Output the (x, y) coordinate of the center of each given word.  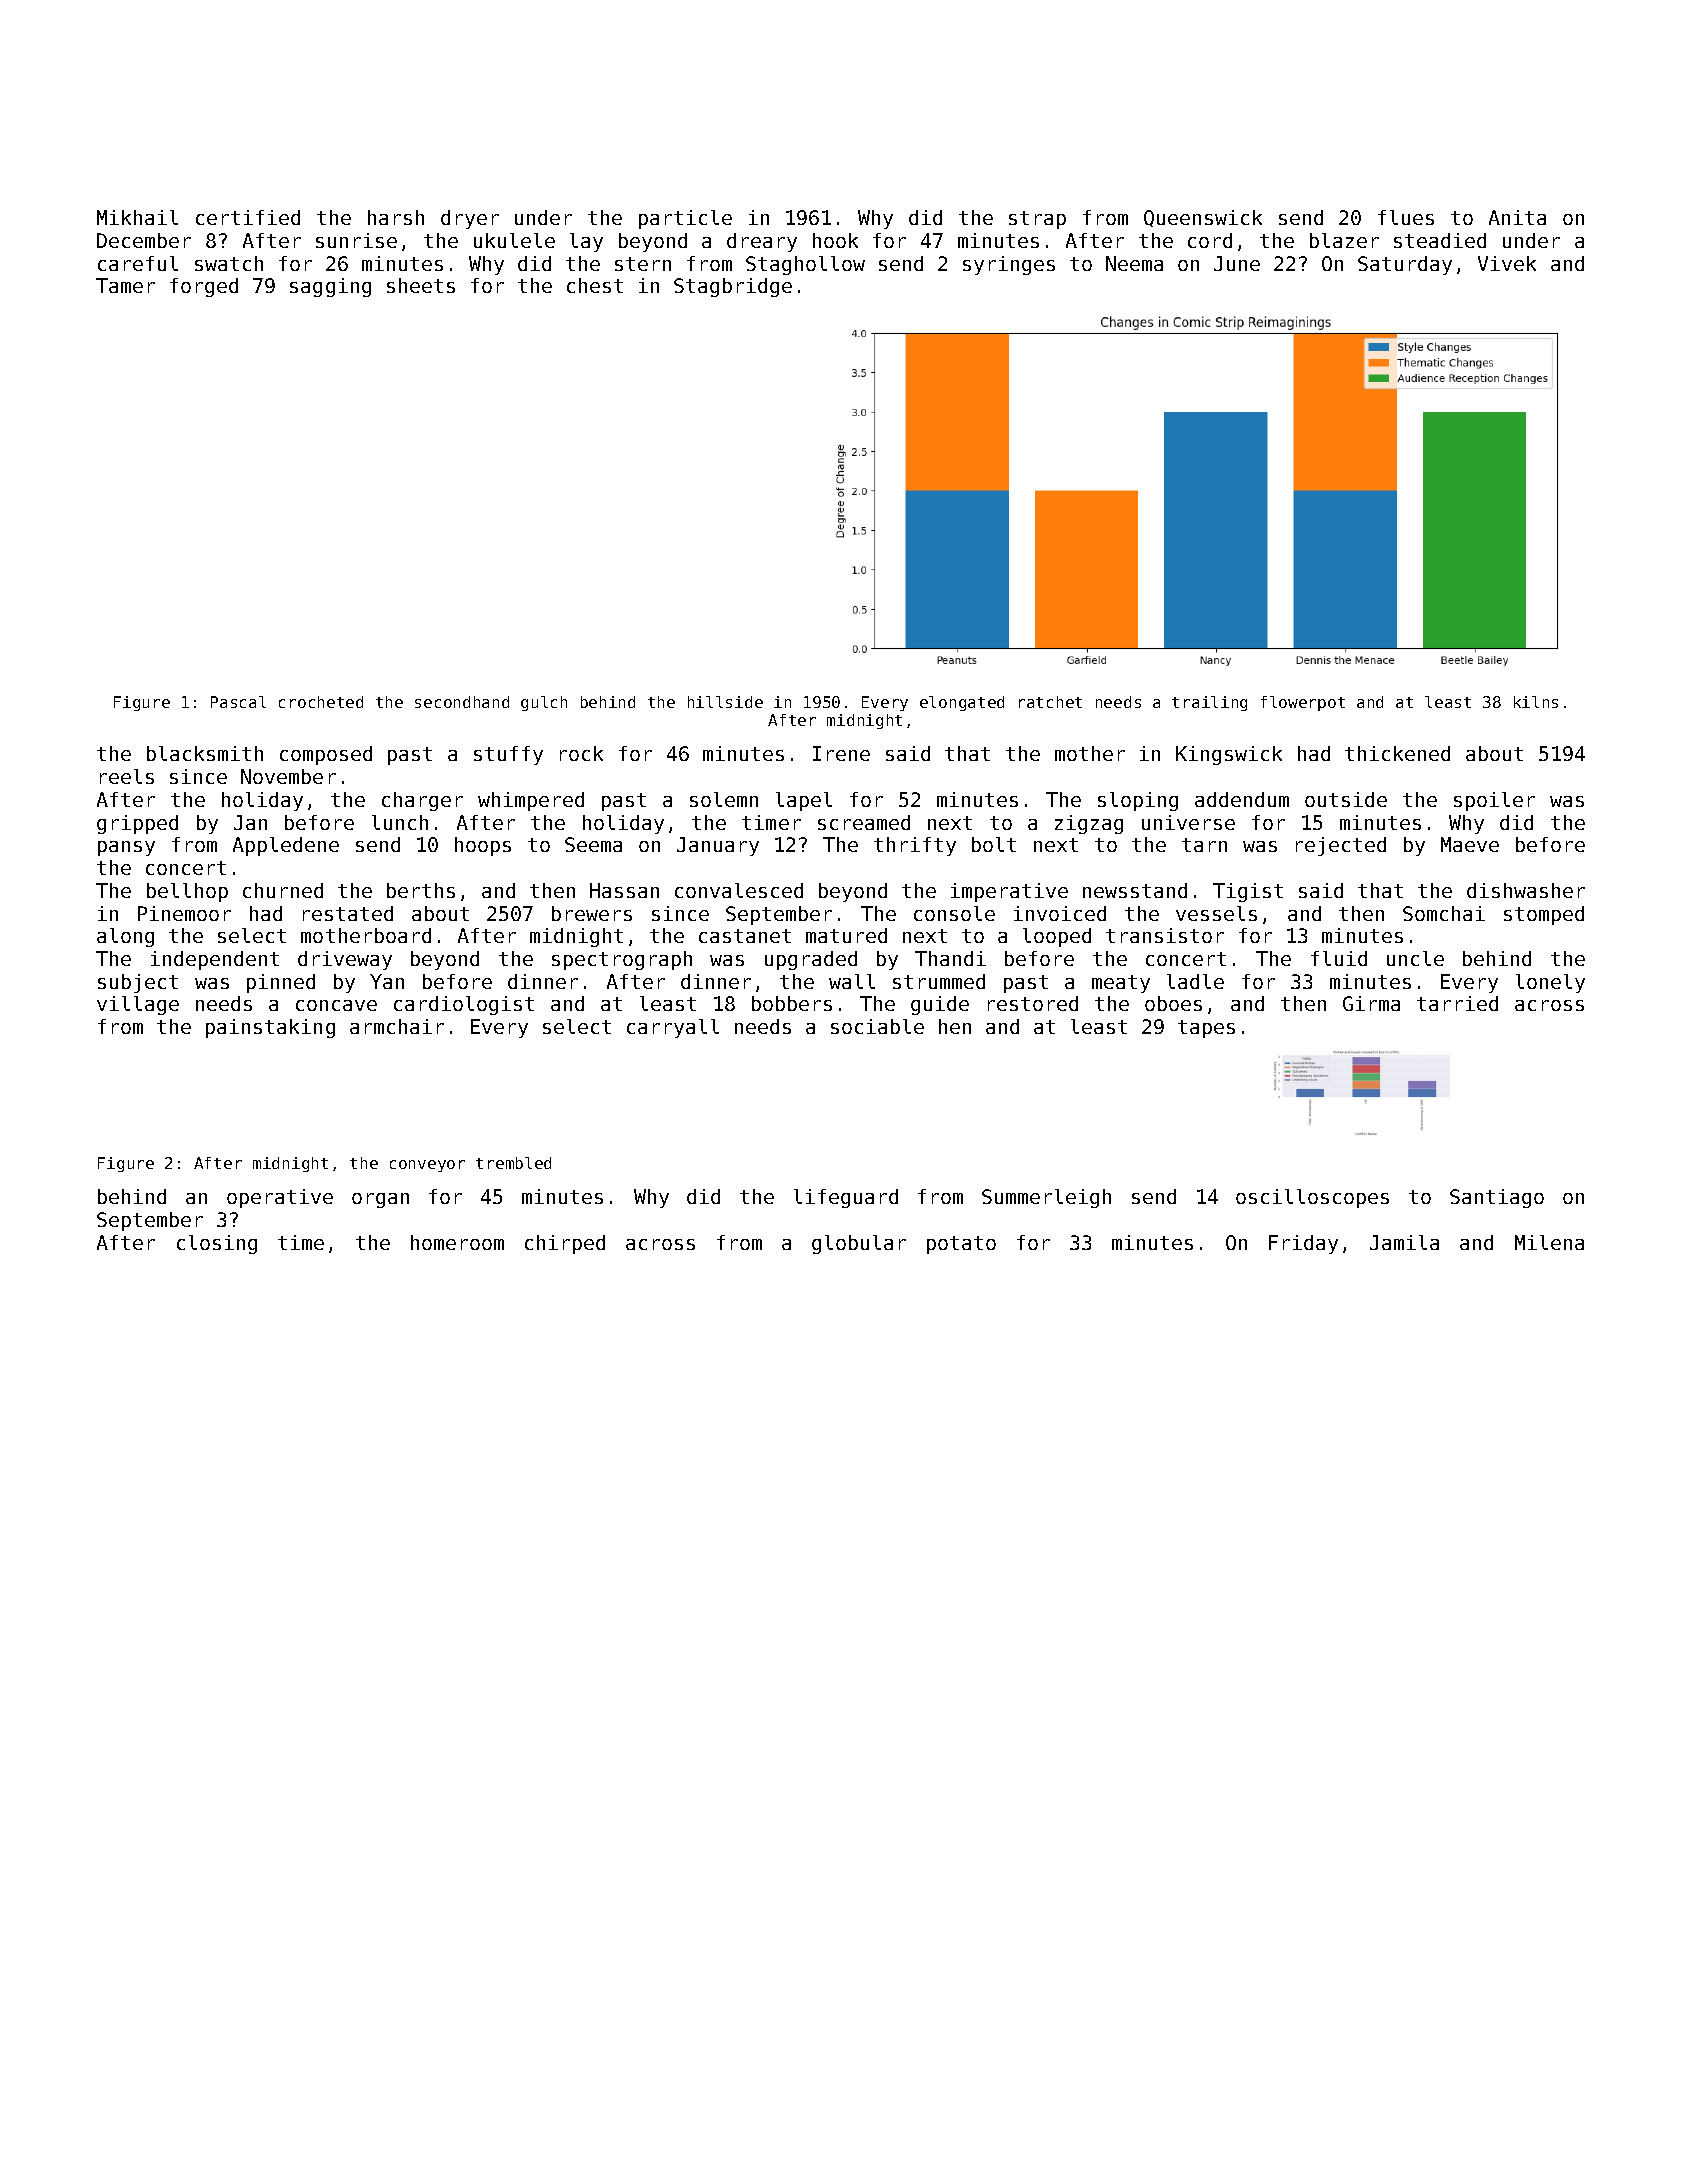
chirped (565, 1244)
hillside (725, 702)
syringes (1009, 265)
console (954, 913)
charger (422, 801)
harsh (396, 217)
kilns (1536, 702)
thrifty (915, 846)
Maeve (1470, 844)
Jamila (1404, 1242)
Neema (1134, 263)
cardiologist (464, 1005)
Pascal (238, 702)
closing (217, 1244)
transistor (1165, 935)
